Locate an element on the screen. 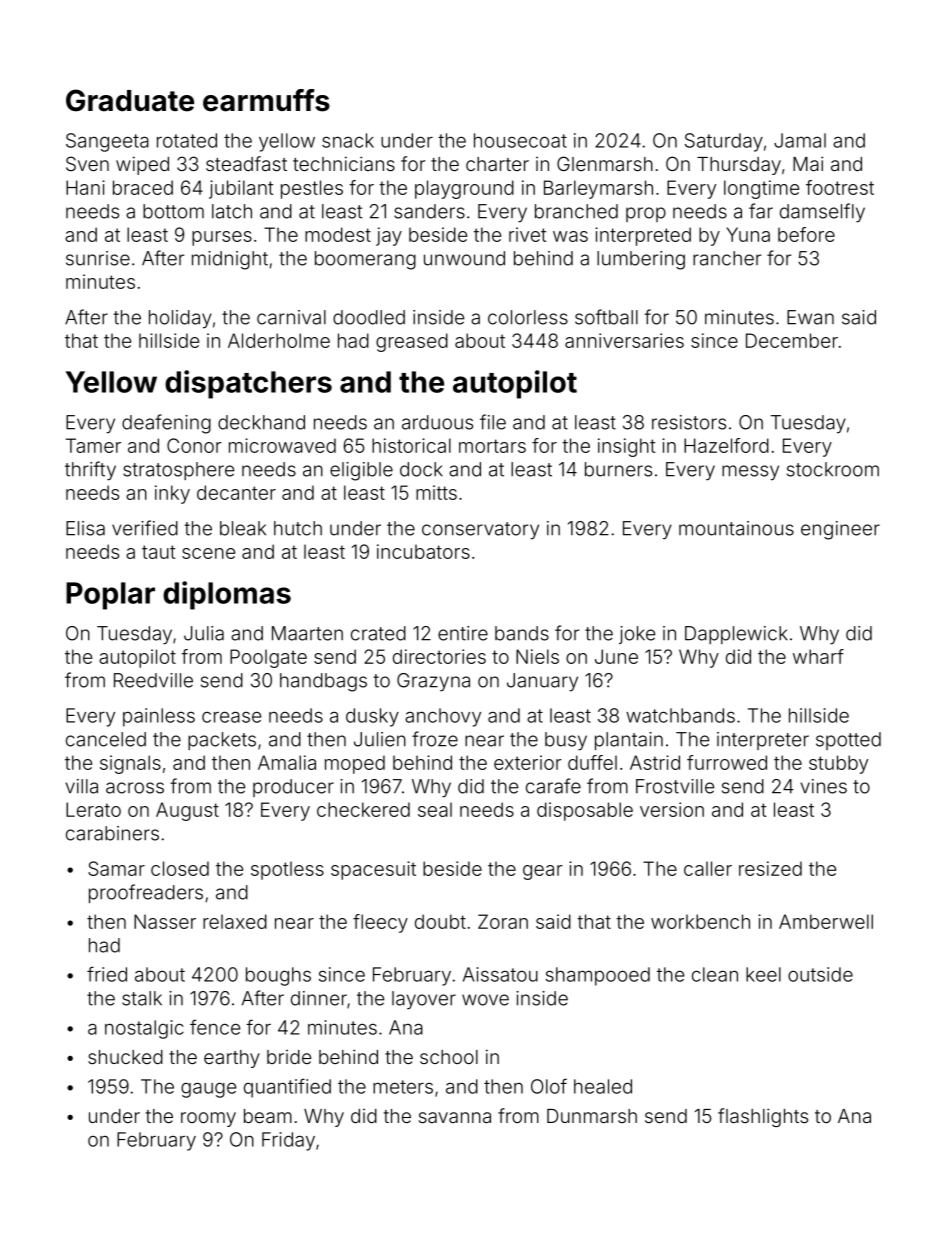  housecoat is located at coordinates (520, 140).
